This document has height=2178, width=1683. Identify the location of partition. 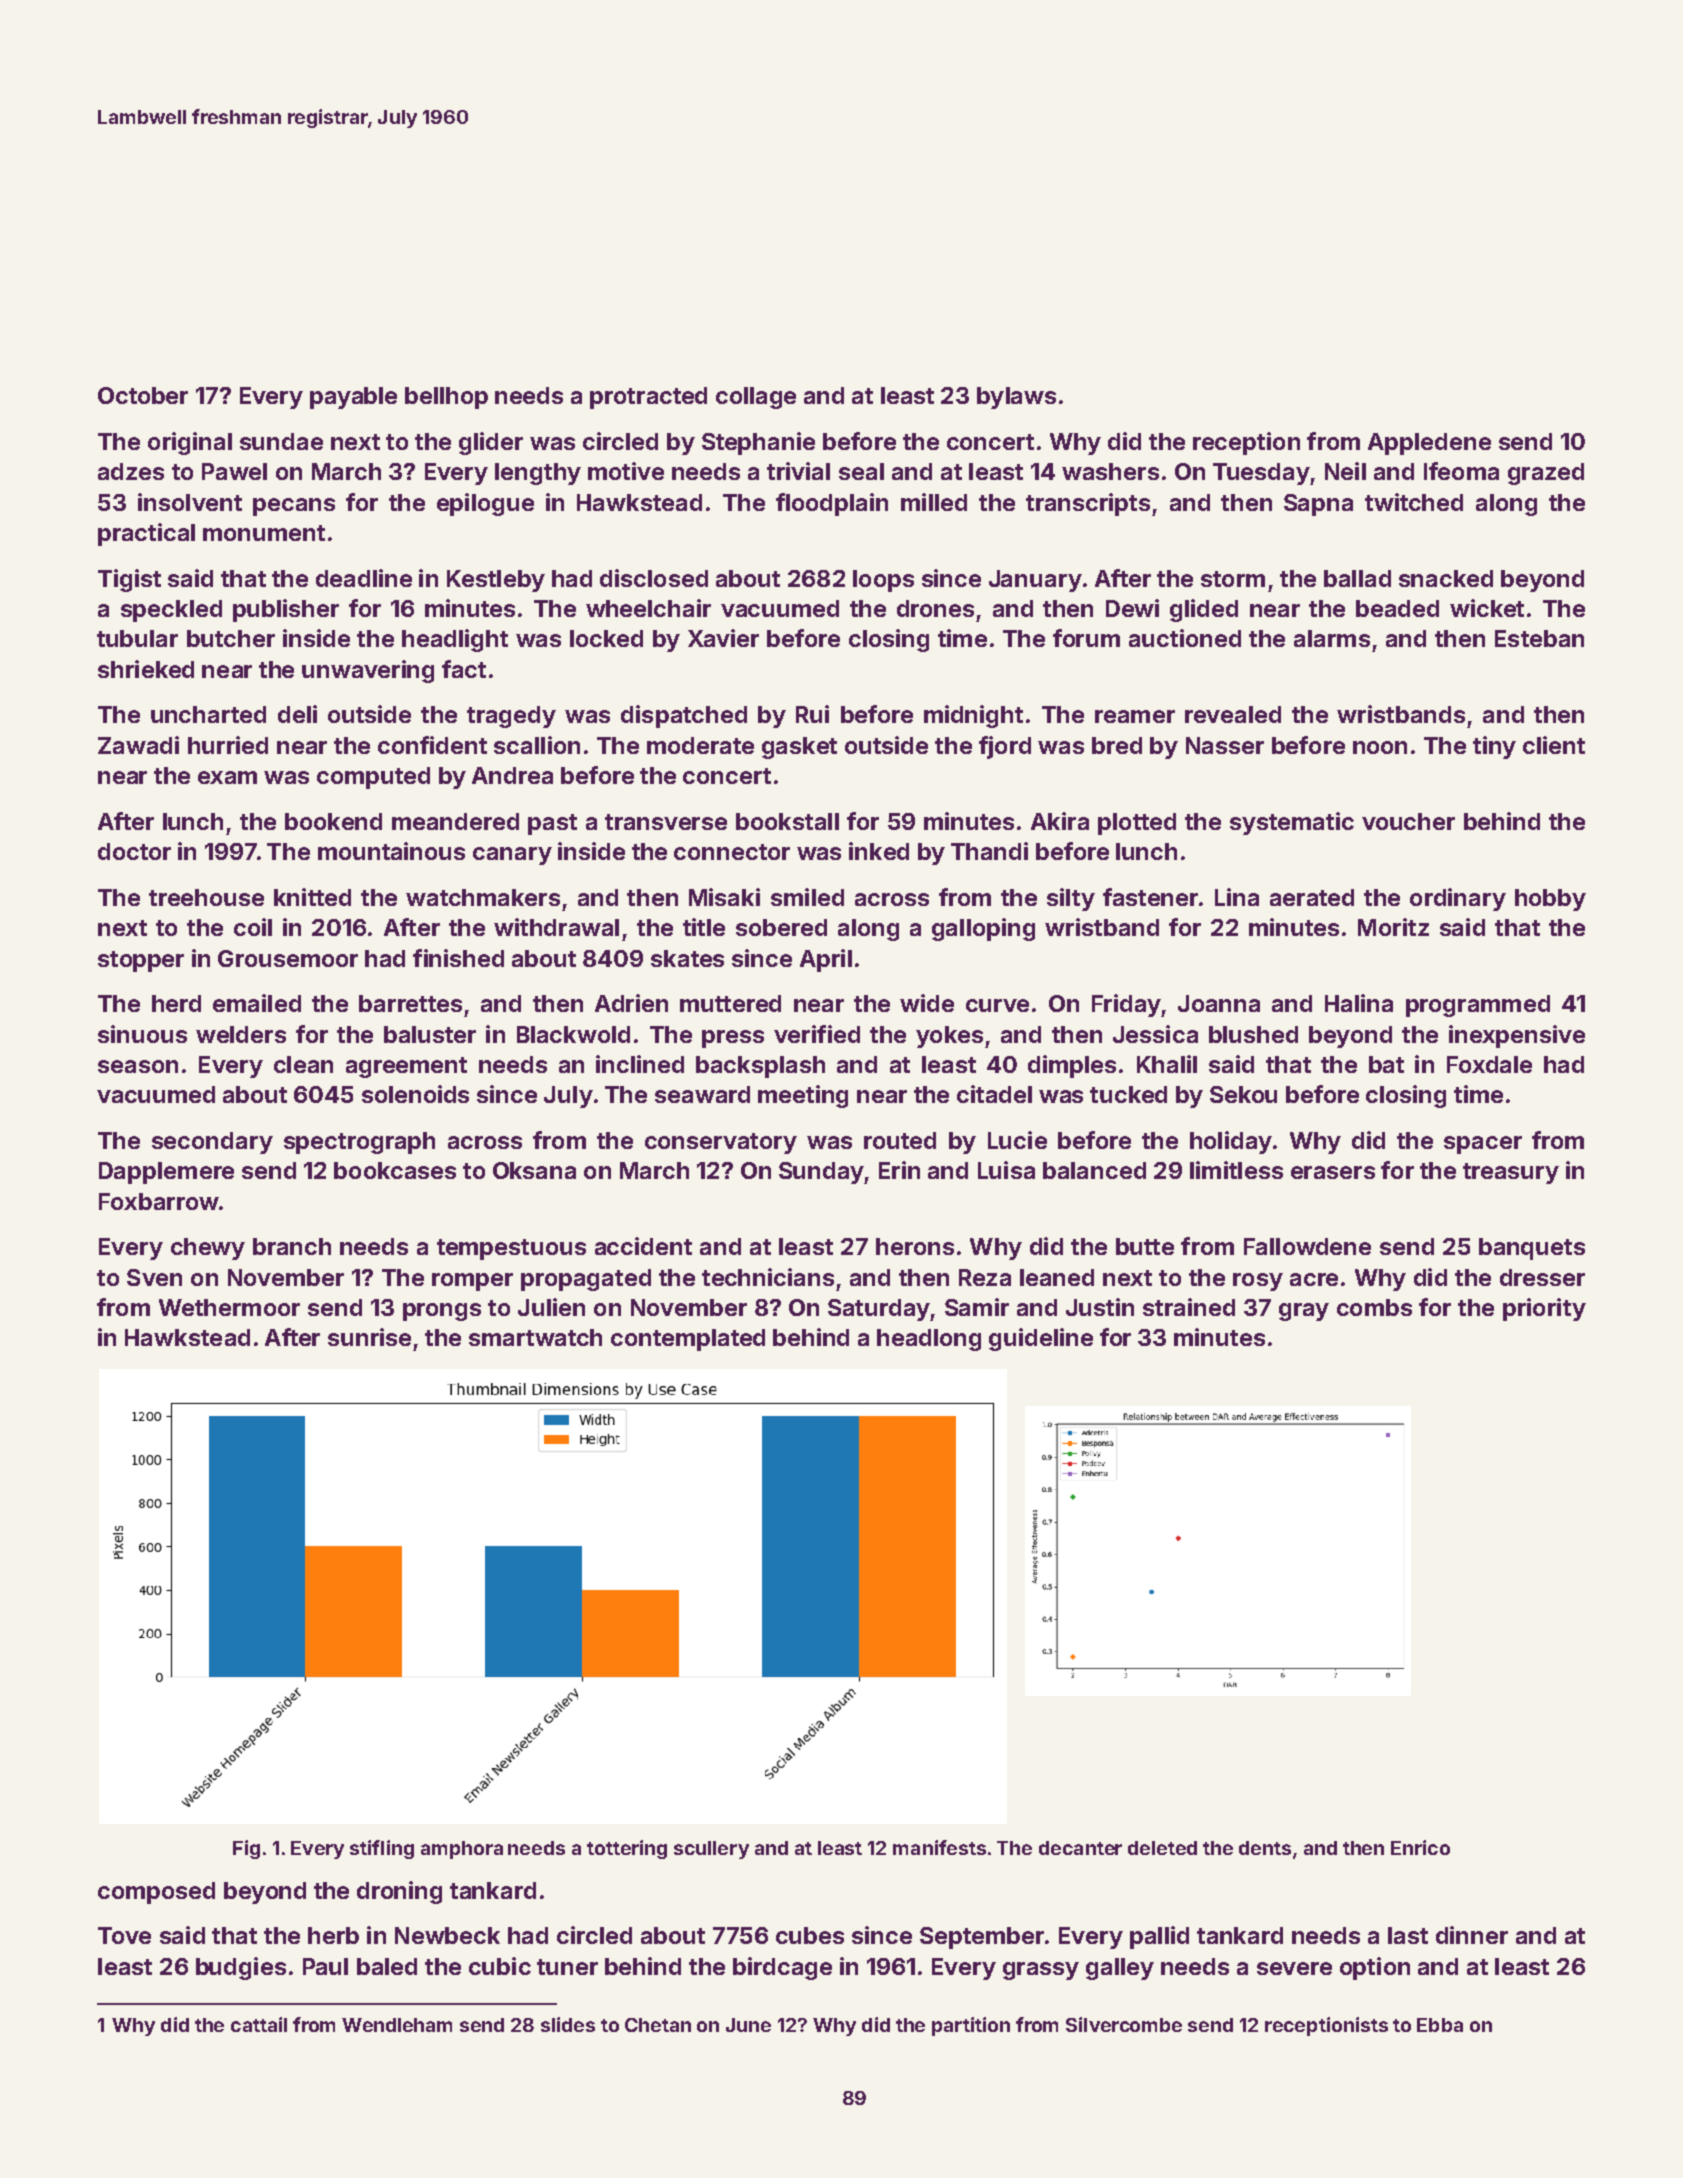
(971, 2026).
